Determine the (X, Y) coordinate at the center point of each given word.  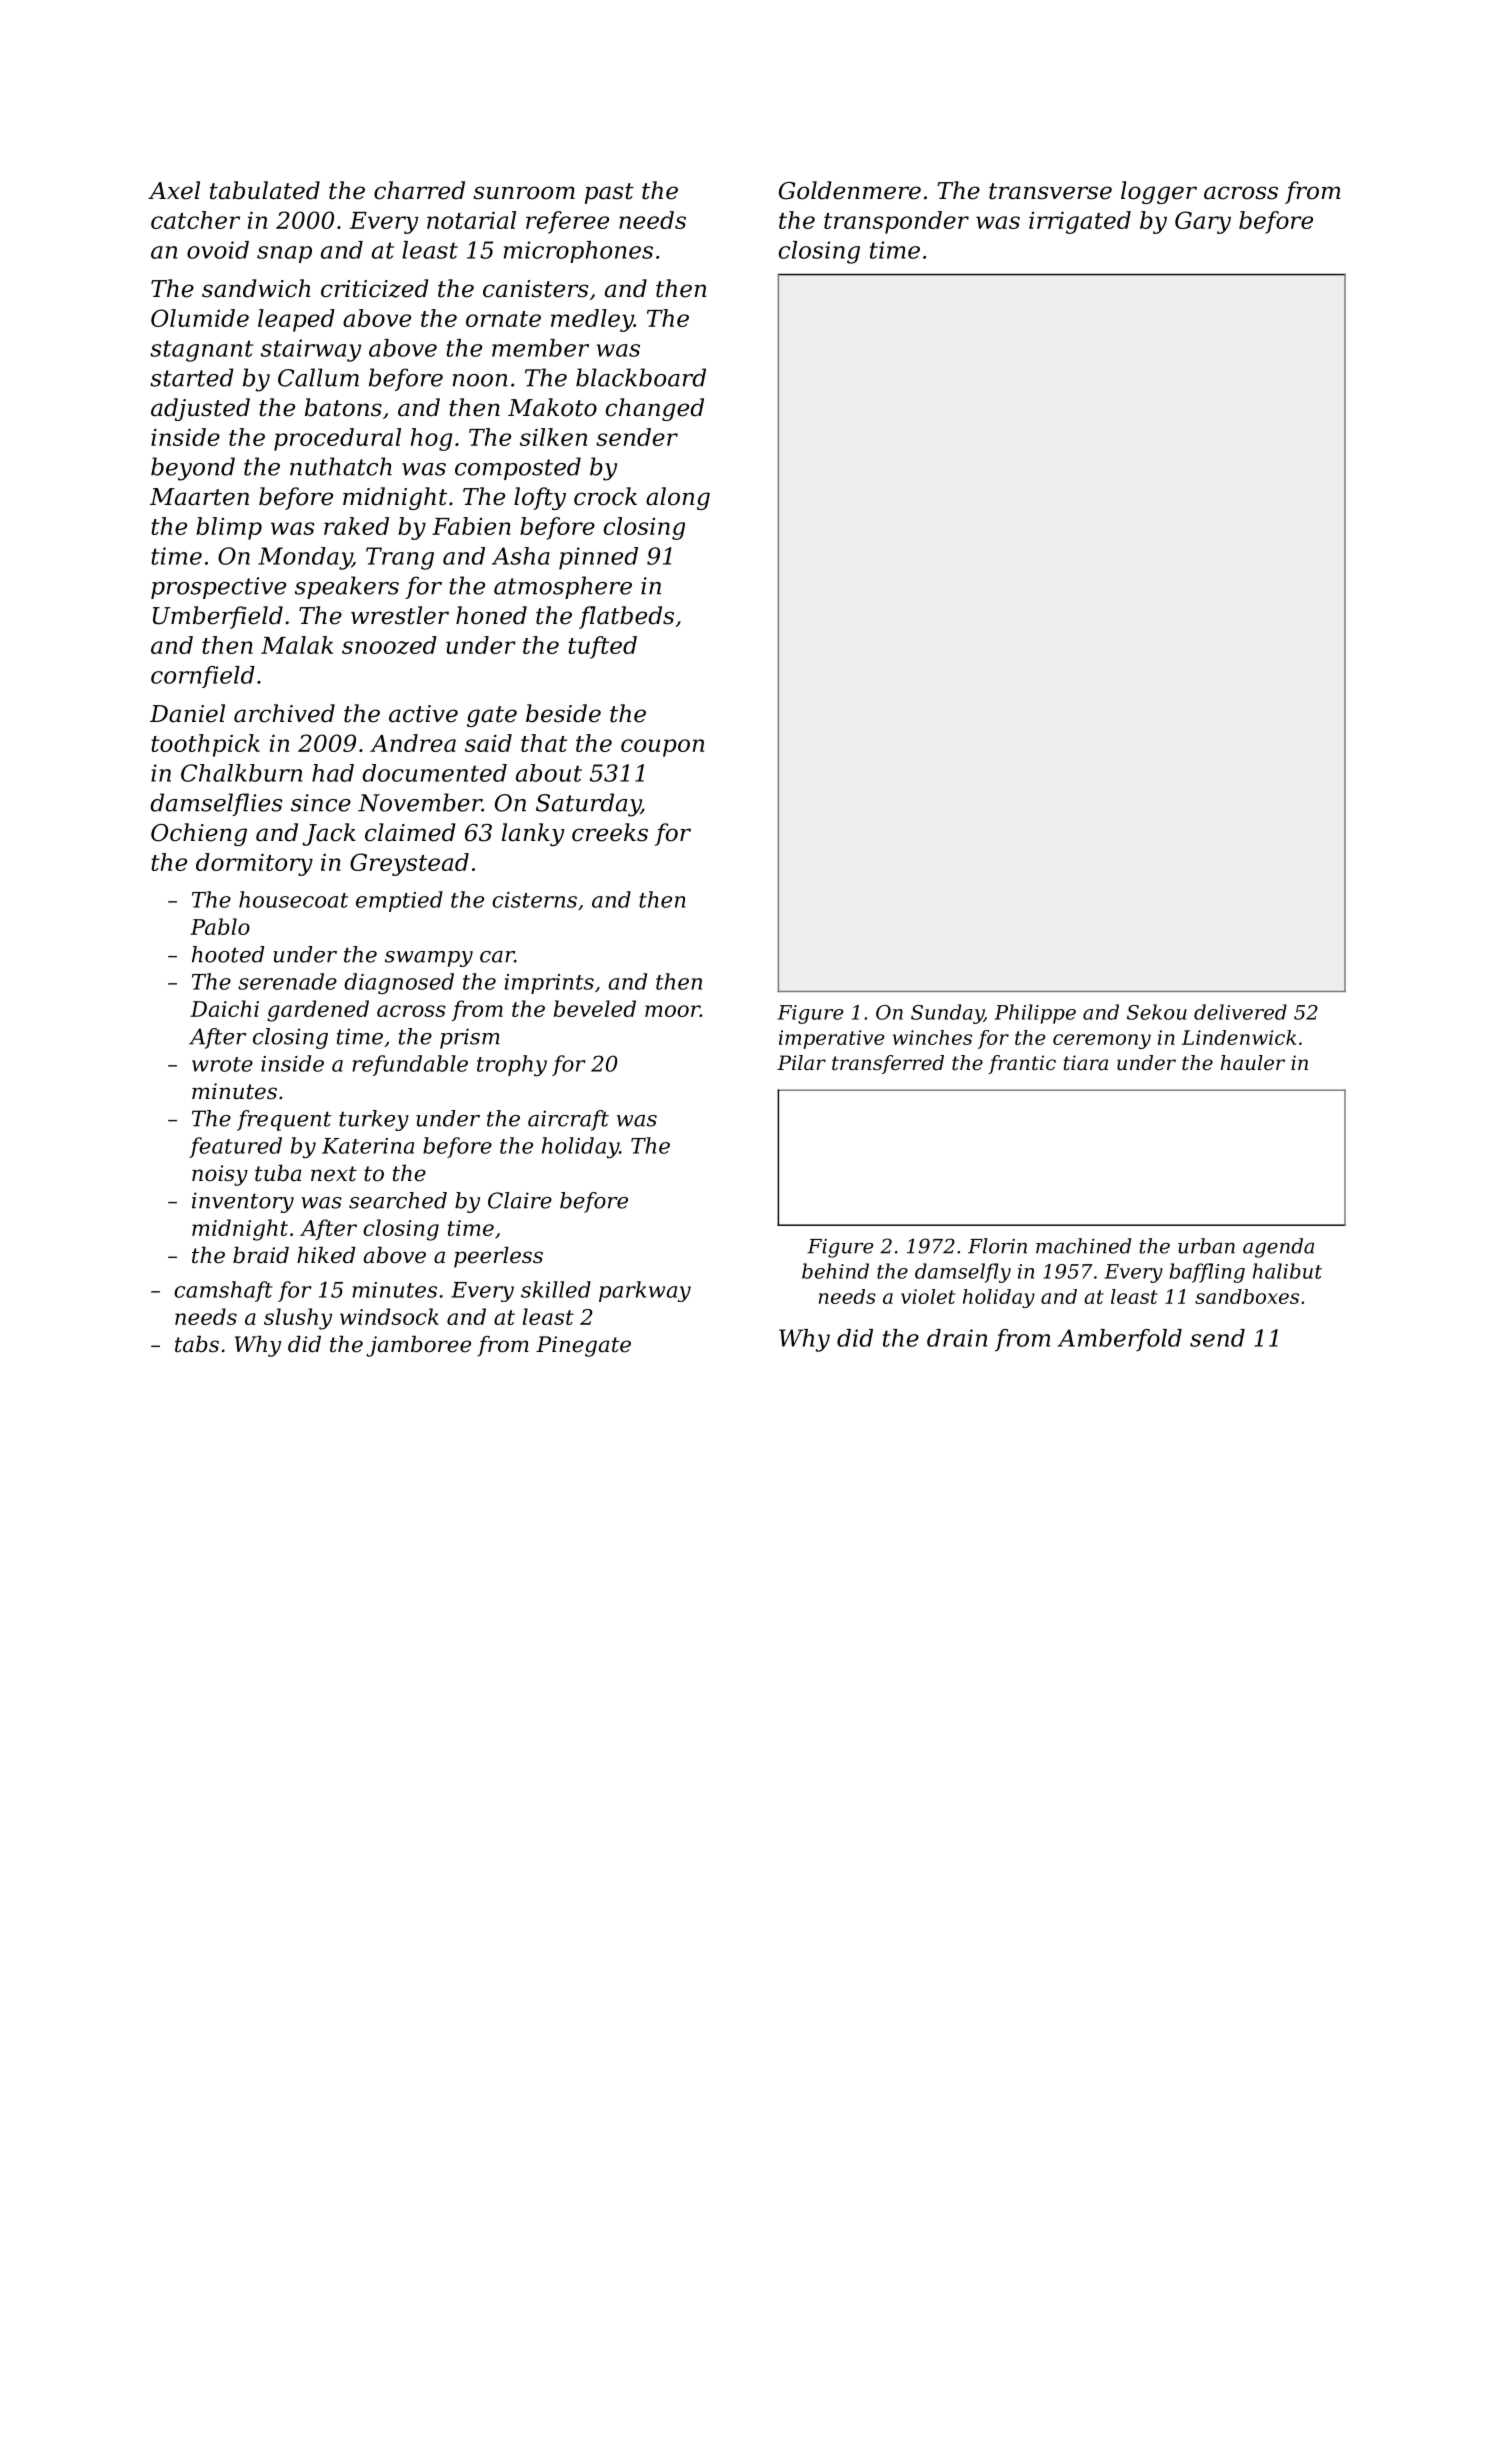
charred (419, 190)
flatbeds (626, 617)
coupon (662, 748)
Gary (1203, 222)
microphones (578, 252)
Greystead (409, 864)
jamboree (418, 1346)
